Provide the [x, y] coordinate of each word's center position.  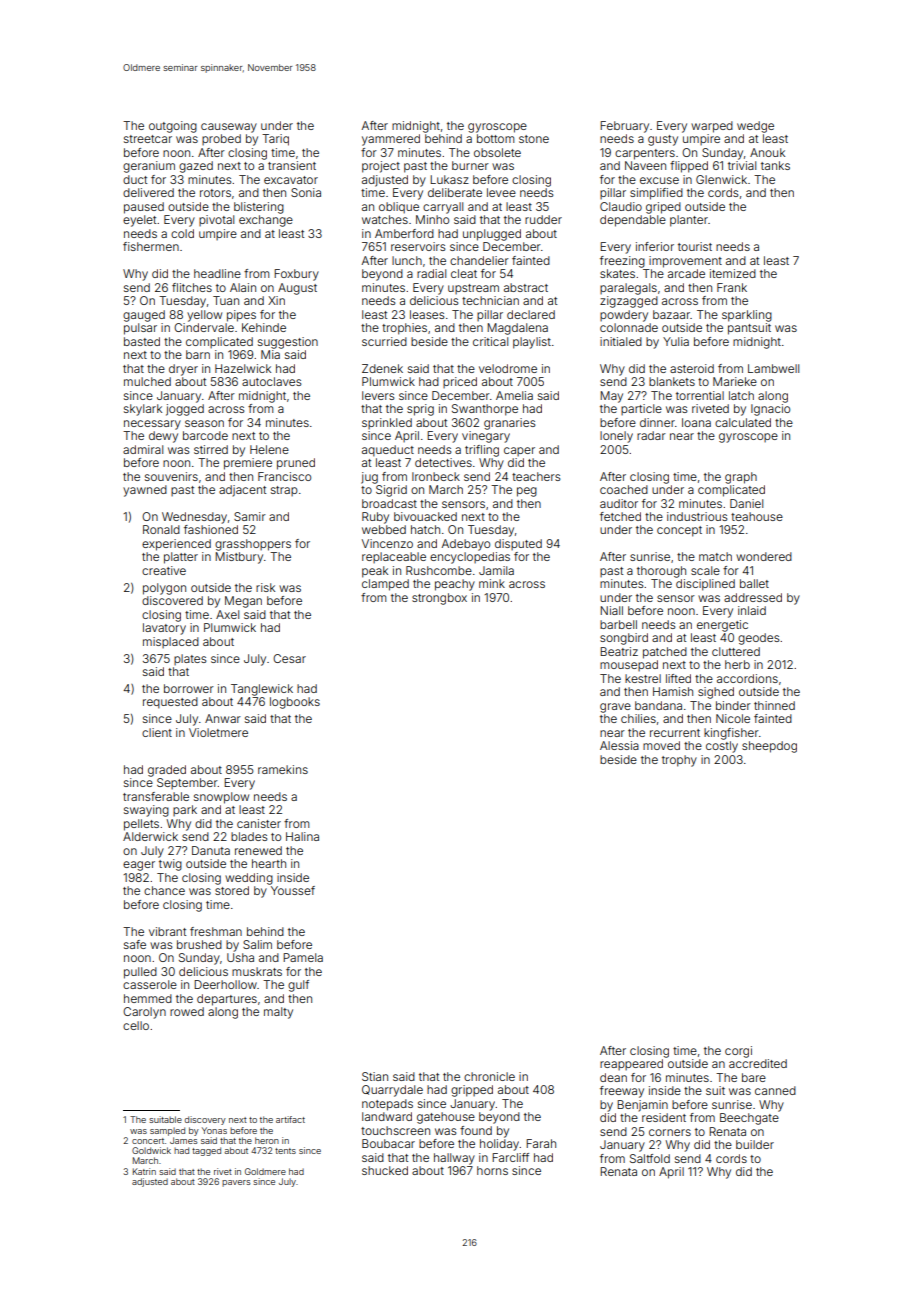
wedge [755, 127]
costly [722, 747]
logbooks [295, 703]
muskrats [257, 971]
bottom [495, 138]
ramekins [283, 769]
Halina [302, 836]
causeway [229, 128]
